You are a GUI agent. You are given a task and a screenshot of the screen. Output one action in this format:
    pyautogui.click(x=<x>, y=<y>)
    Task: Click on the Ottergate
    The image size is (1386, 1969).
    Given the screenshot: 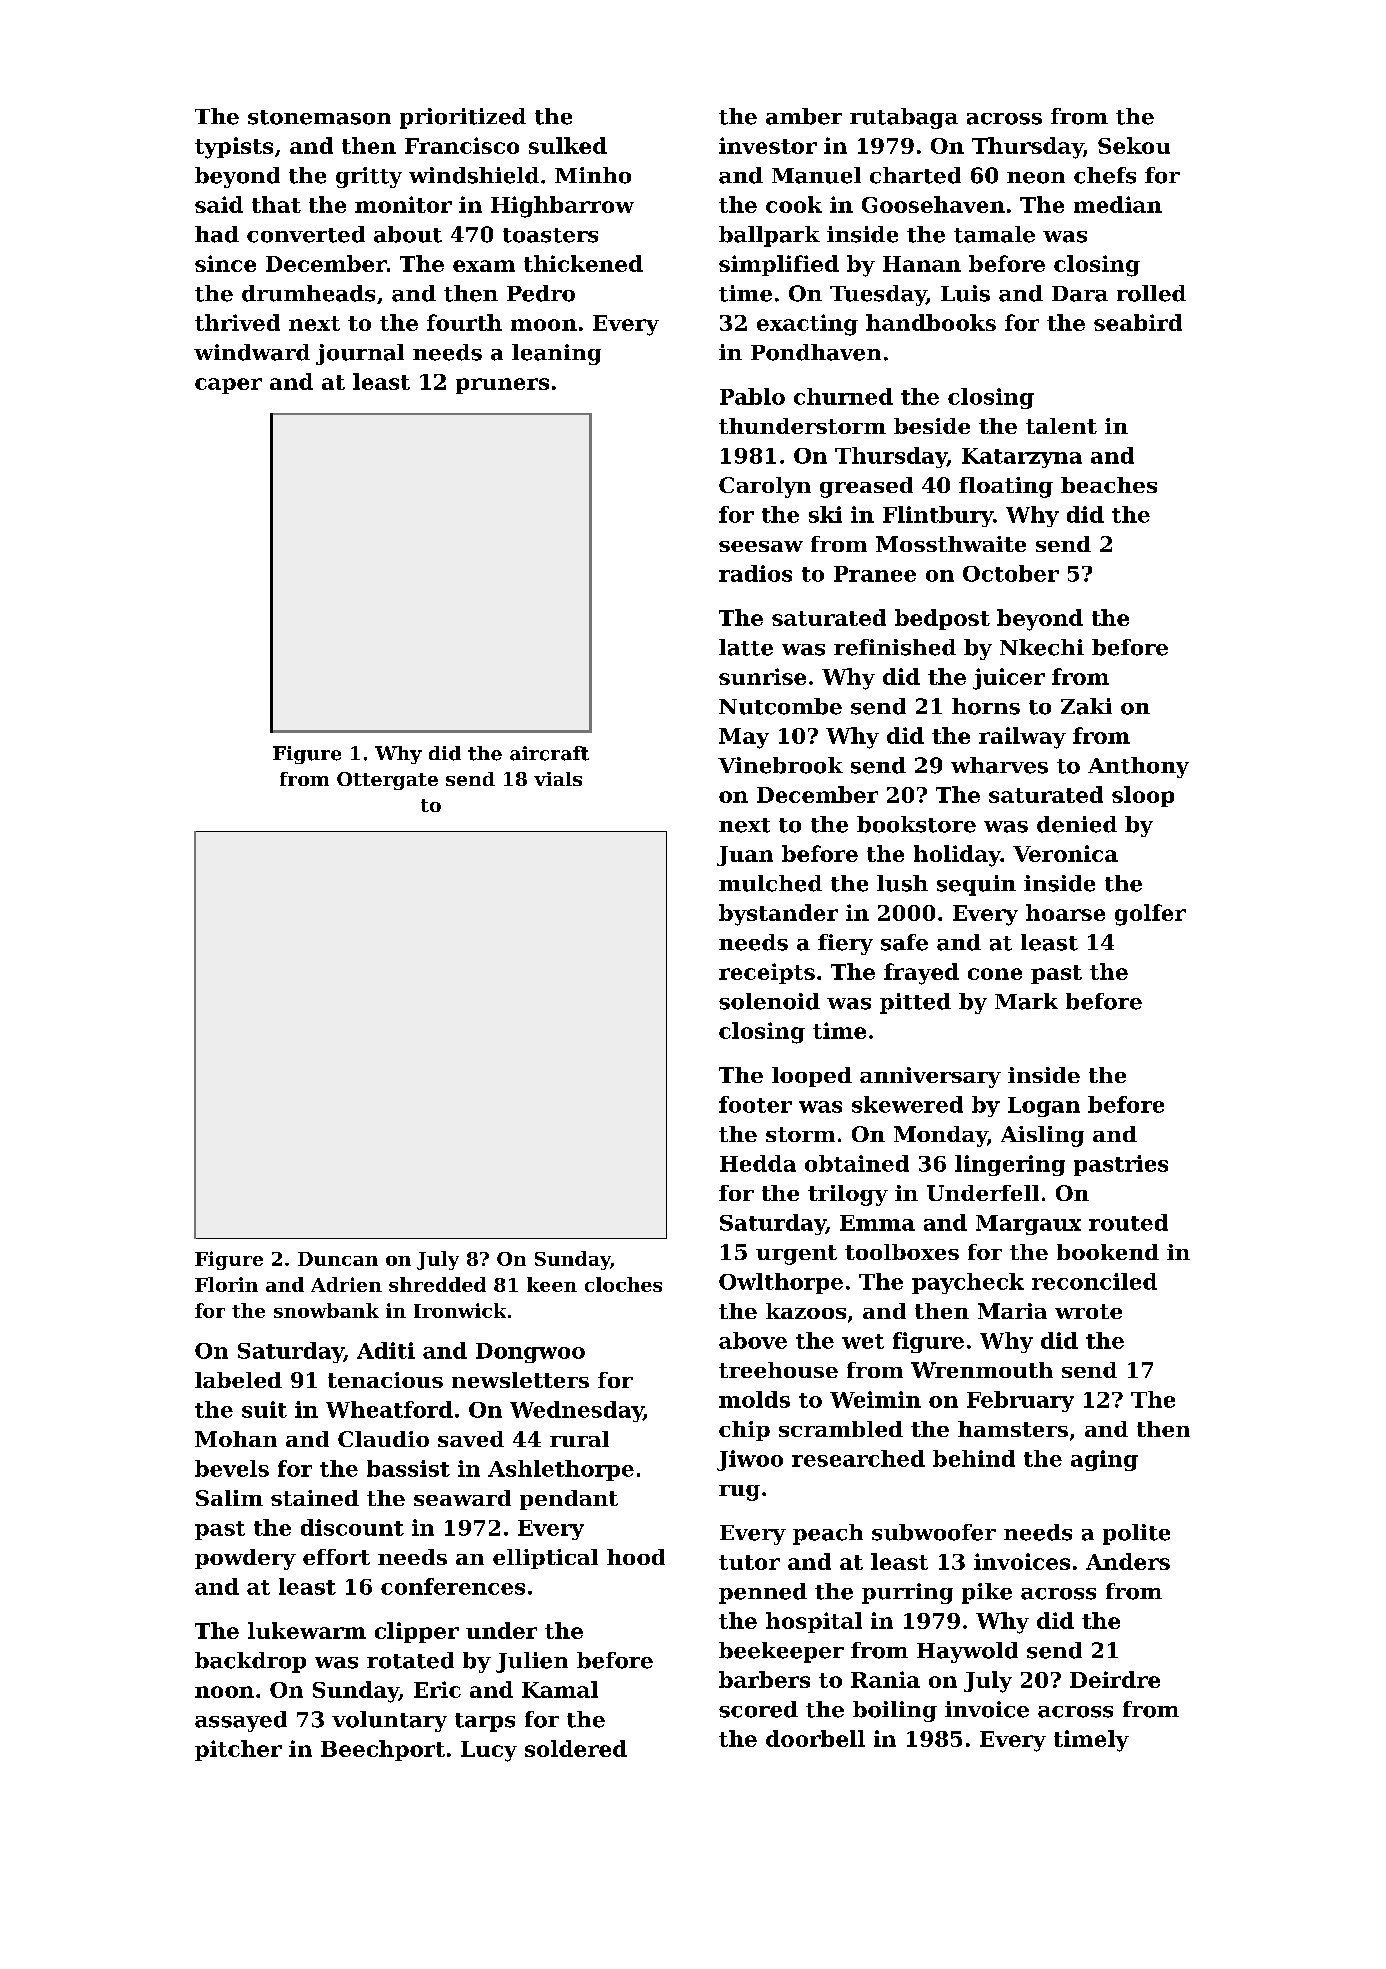 What is the action you would take?
    pyautogui.click(x=387, y=781)
